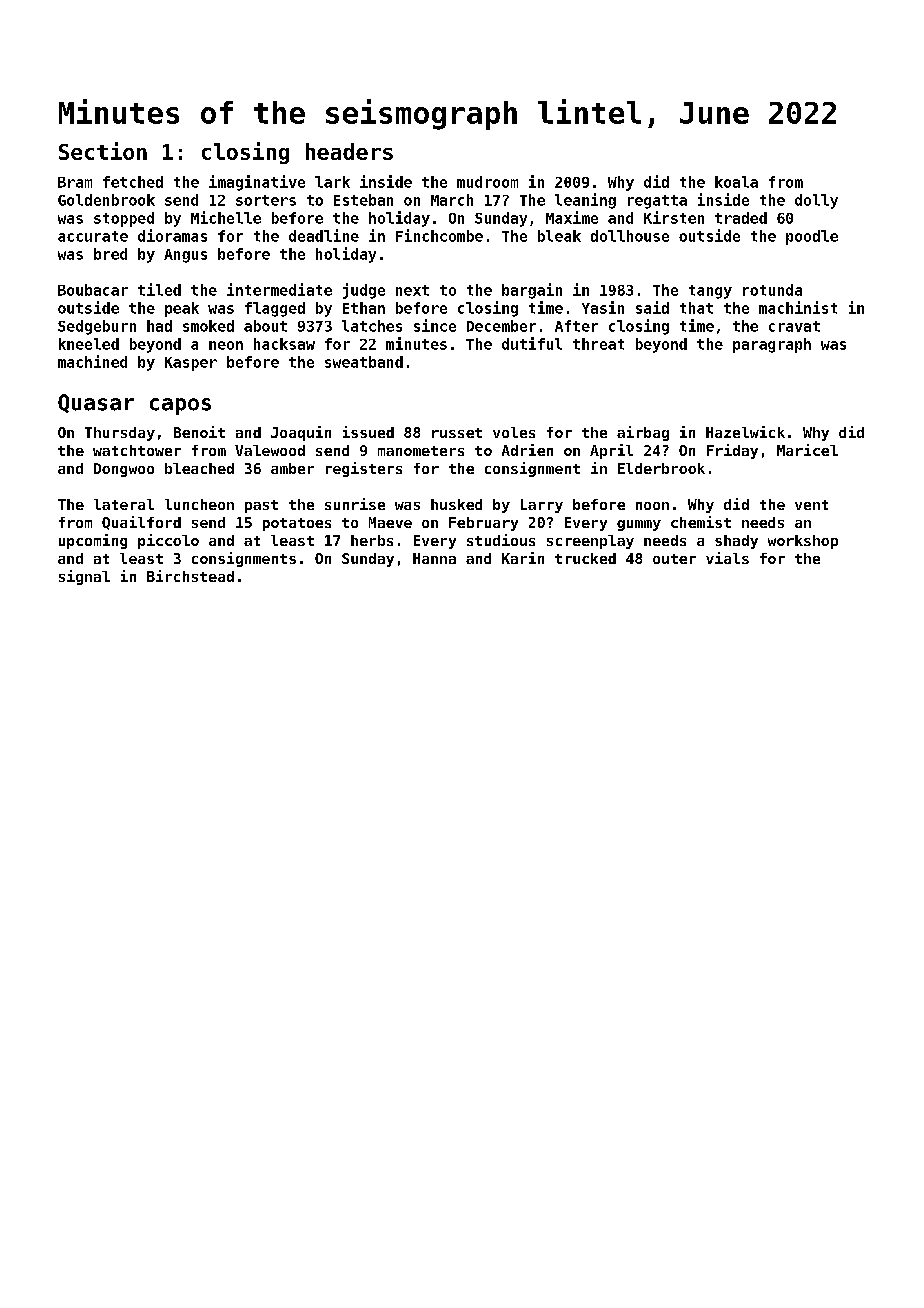  I want to click on rotunda, so click(772, 290).
